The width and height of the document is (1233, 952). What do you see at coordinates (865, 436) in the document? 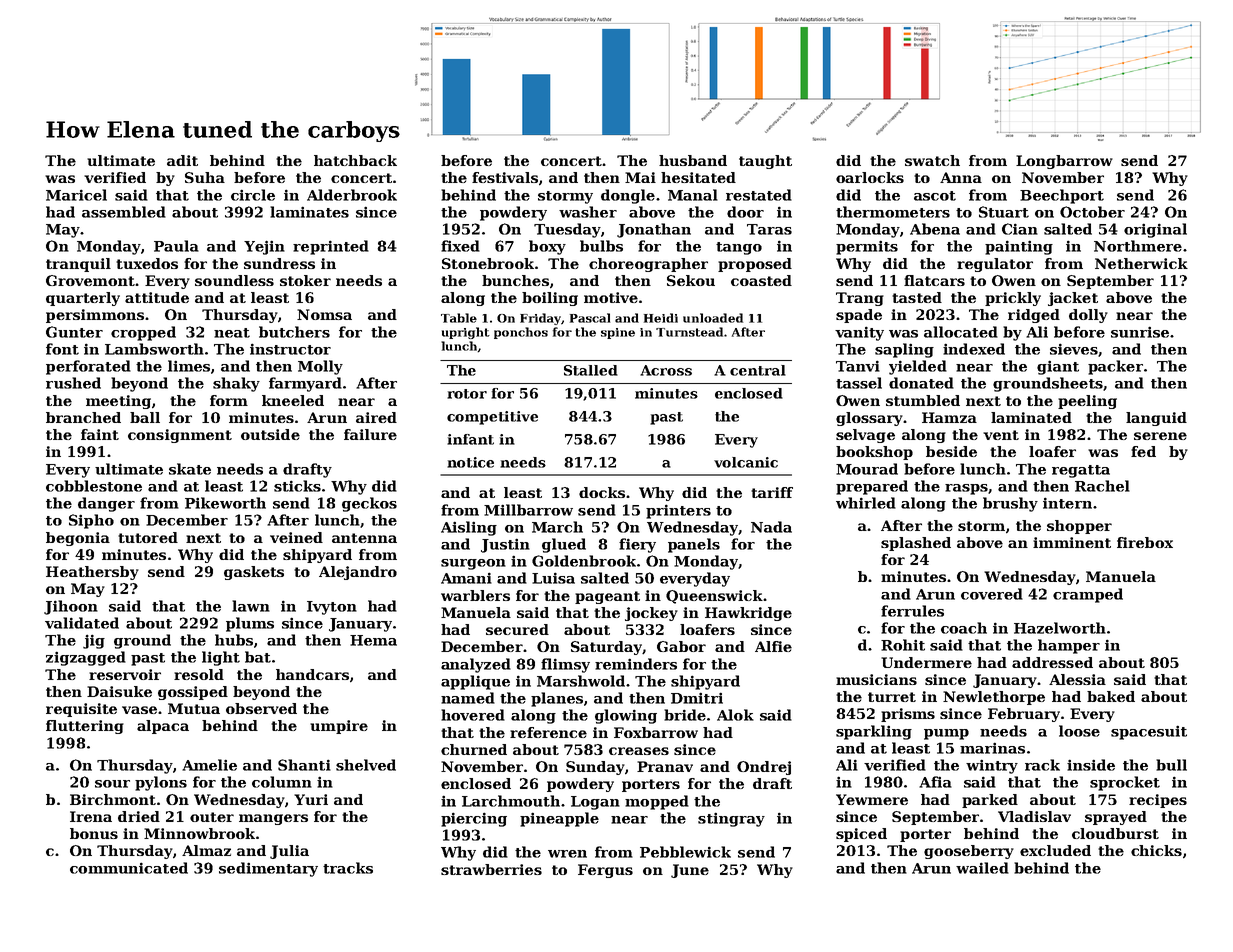
I see `selvage` at bounding box center [865, 436].
